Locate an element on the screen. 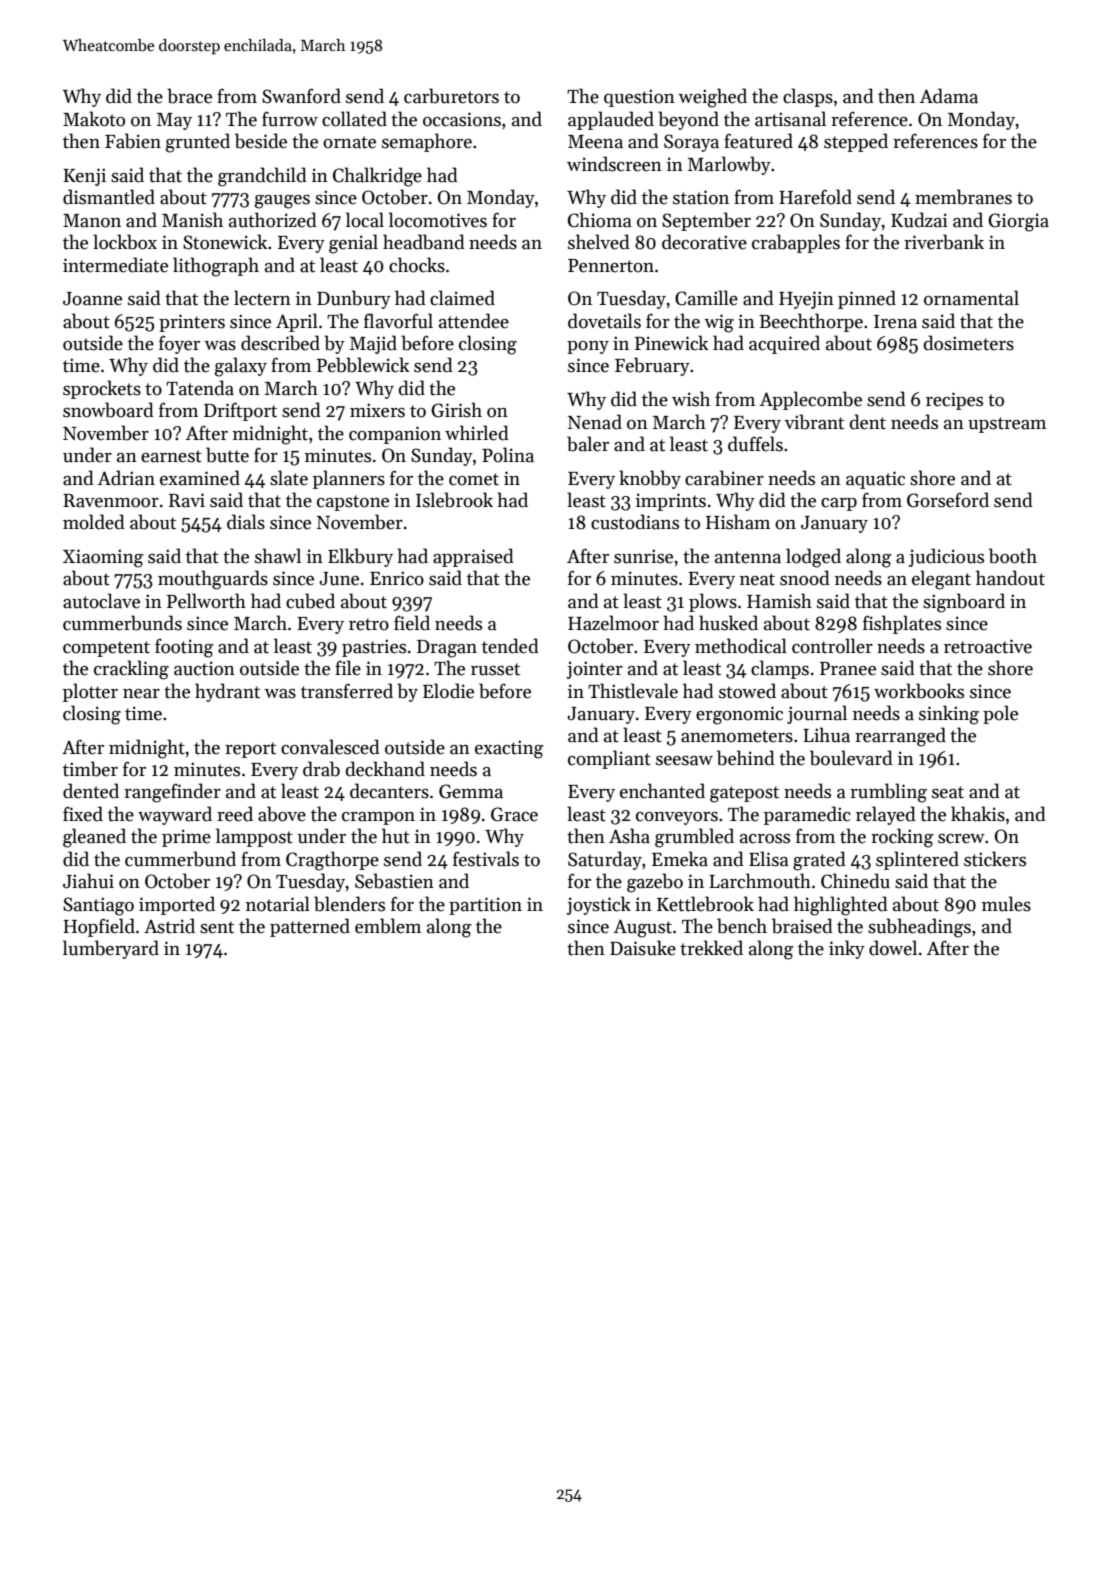 The width and height of the screenshot is (1112, 1573). dowel is located at coordinates (893, 948).
